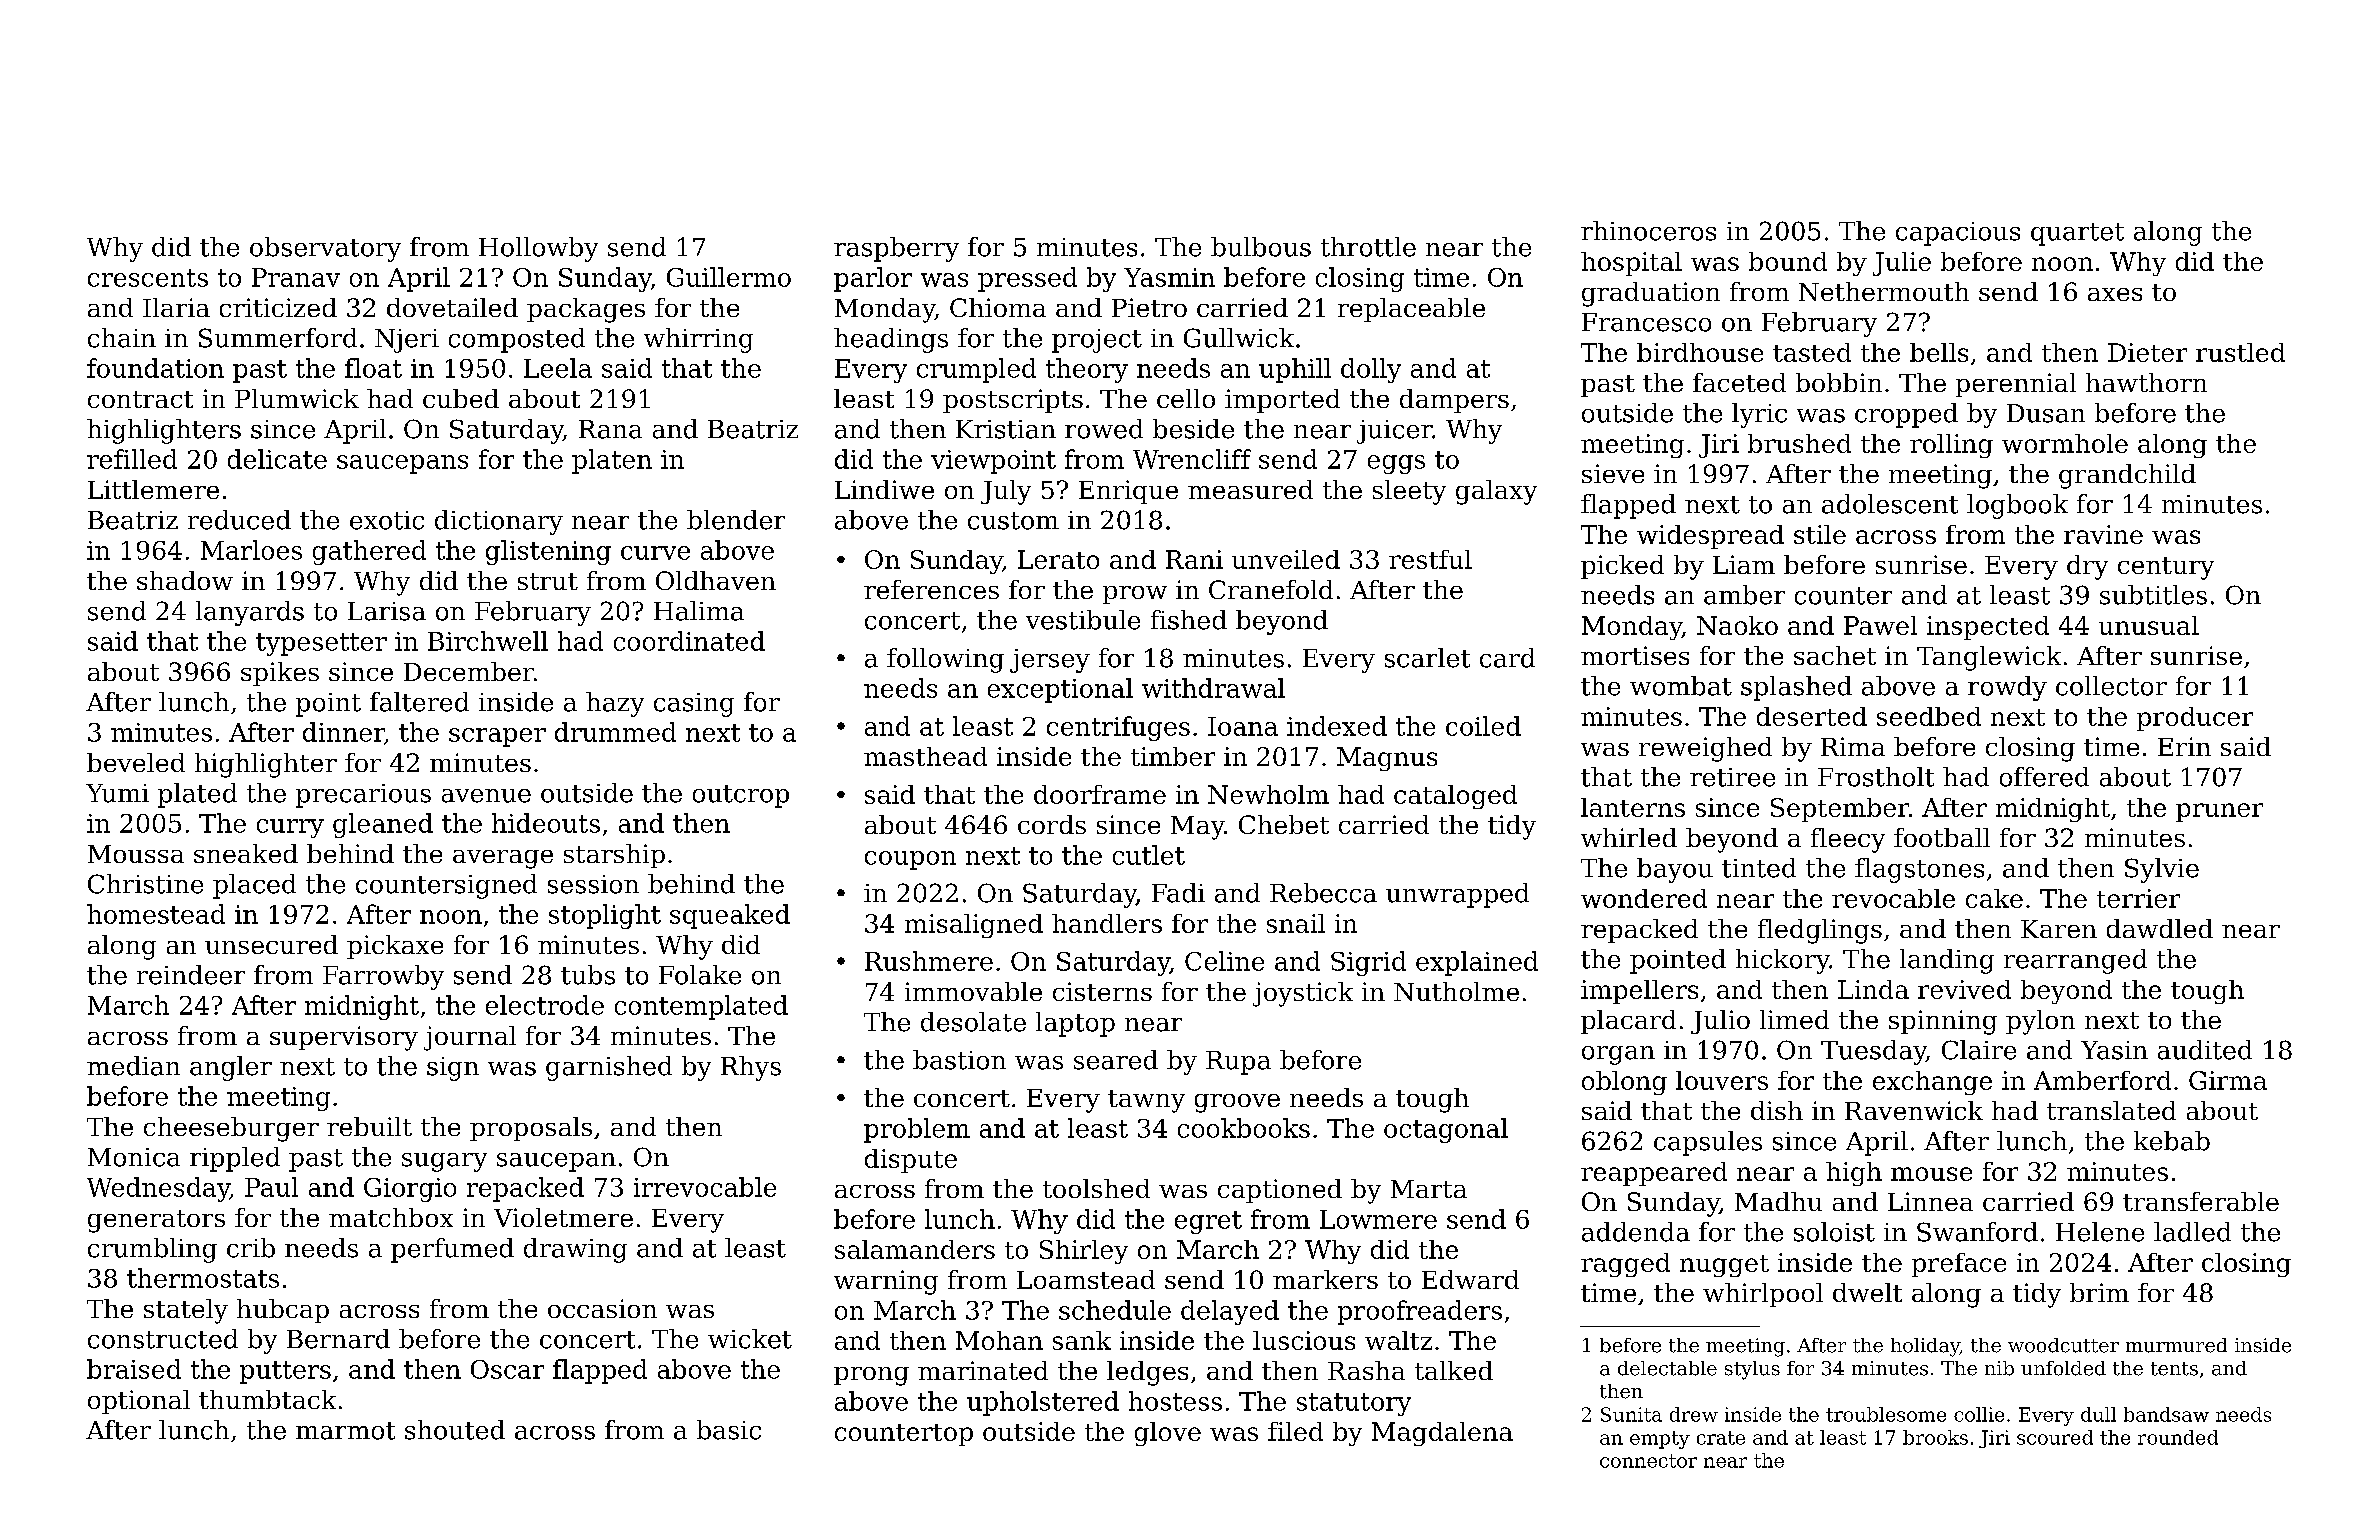  I want to click on spikes, so click(280, 674).
